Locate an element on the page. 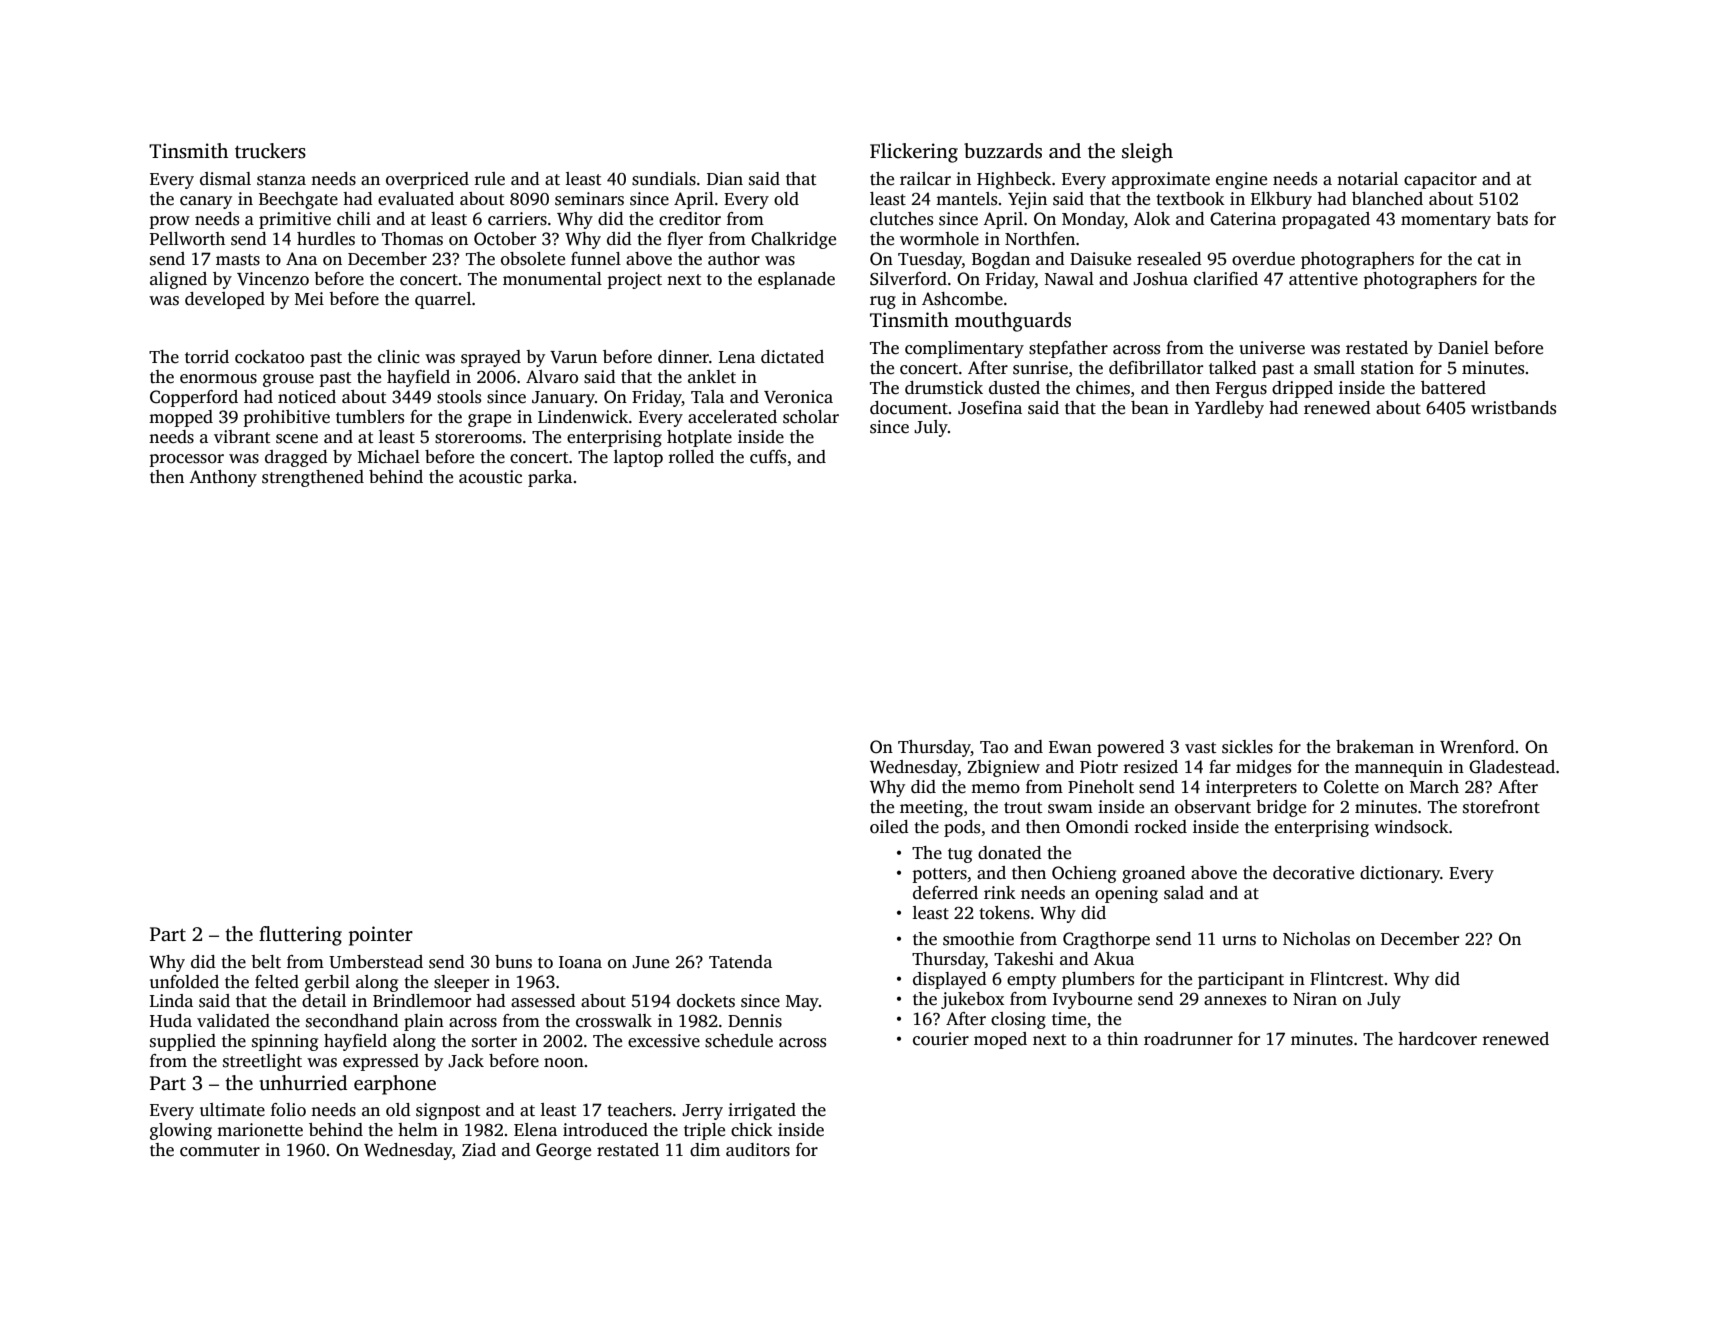  unhurried is located at coordinates (303, 1083).
